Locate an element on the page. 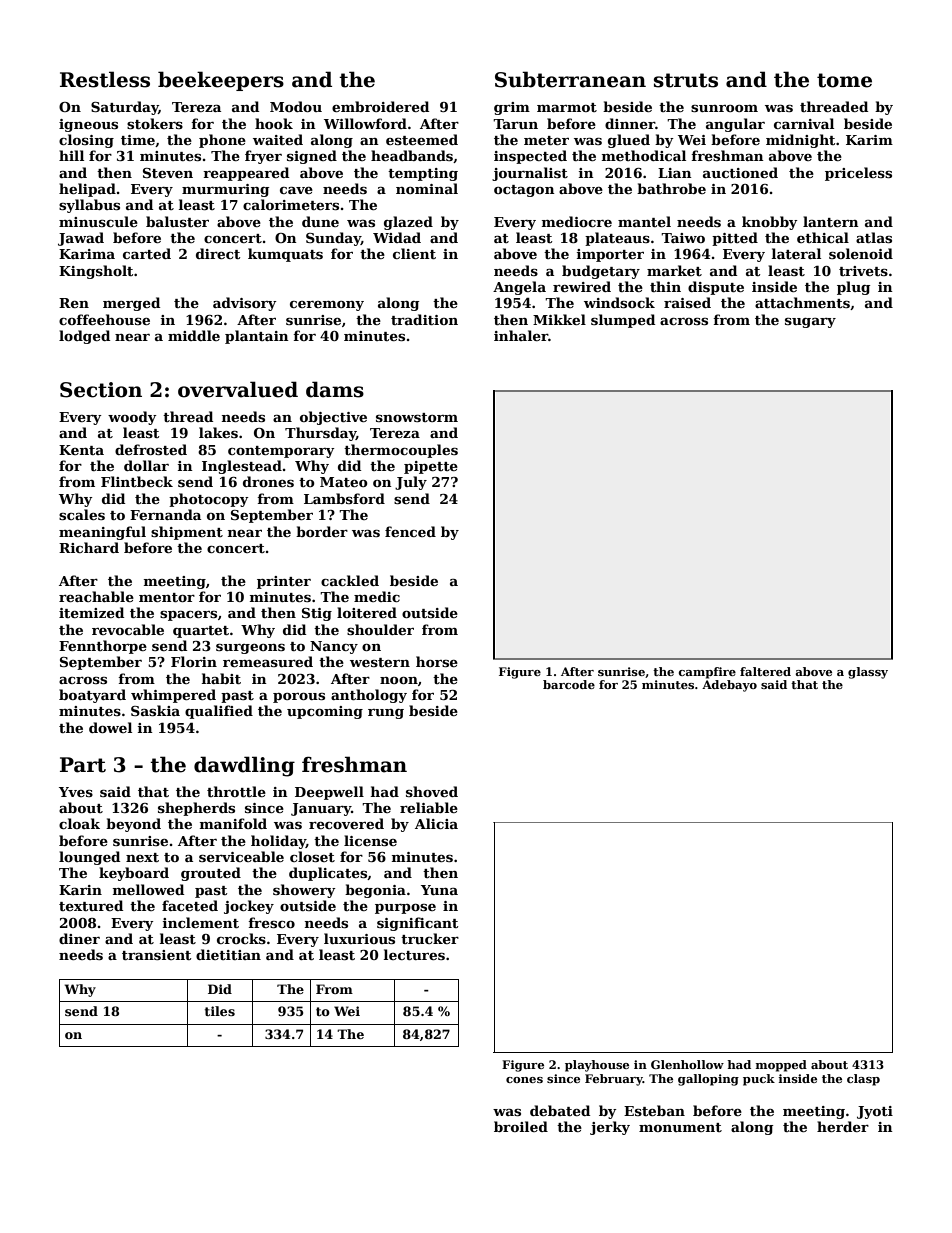 Image resolution: width=952 pixels, height=1233 pixels. shipment is located at coordinates (187, 533).
